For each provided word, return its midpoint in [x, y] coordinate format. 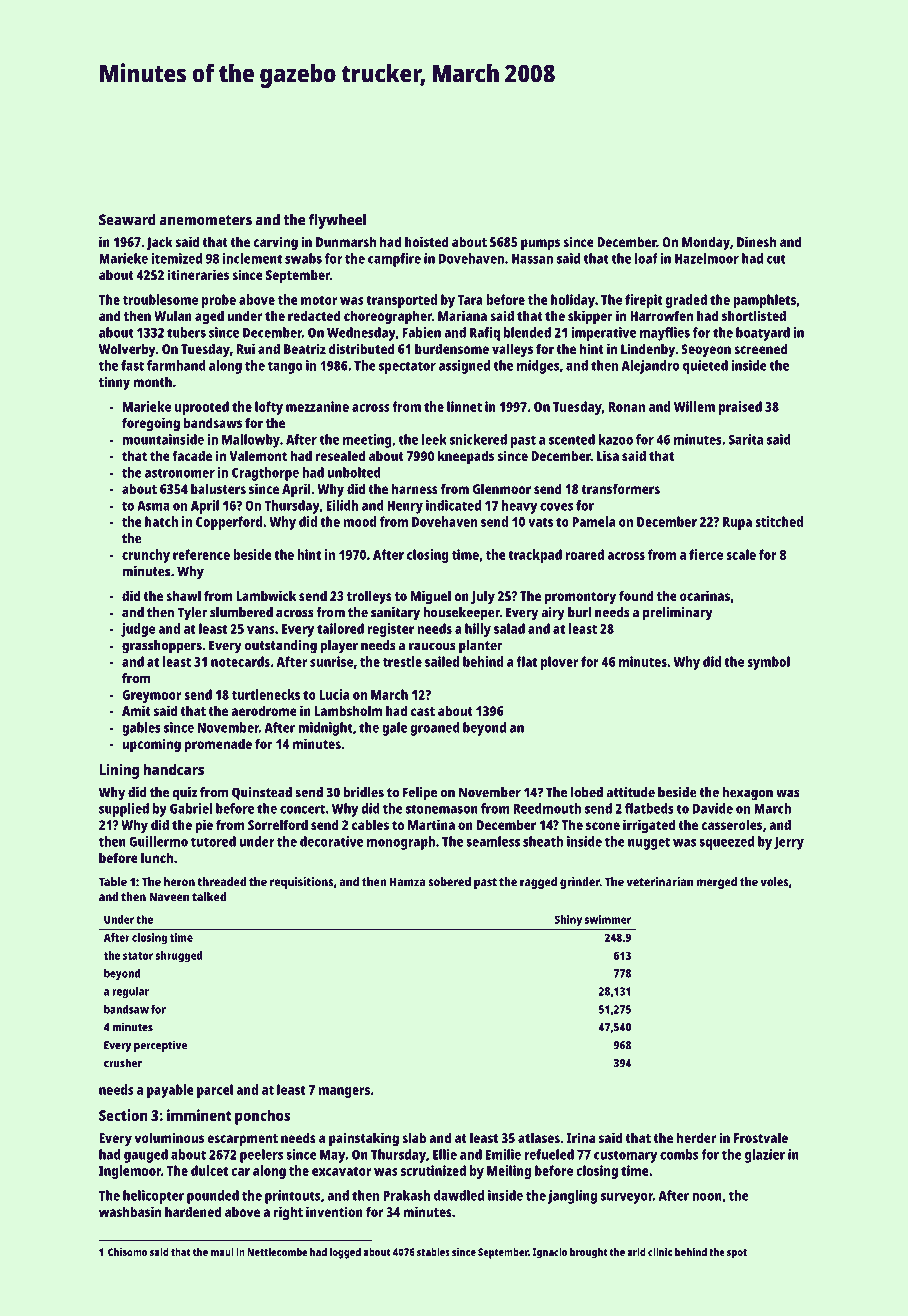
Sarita [746, 439]
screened [761, 349]
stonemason [442, 809]
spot [737, 1254]
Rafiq [485, 334]
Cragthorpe [265, 474]
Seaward [127, 220]
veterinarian [660, 882]
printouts [292, 1197]
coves [556, 507]
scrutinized [433, 1170]
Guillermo [158, 841]
